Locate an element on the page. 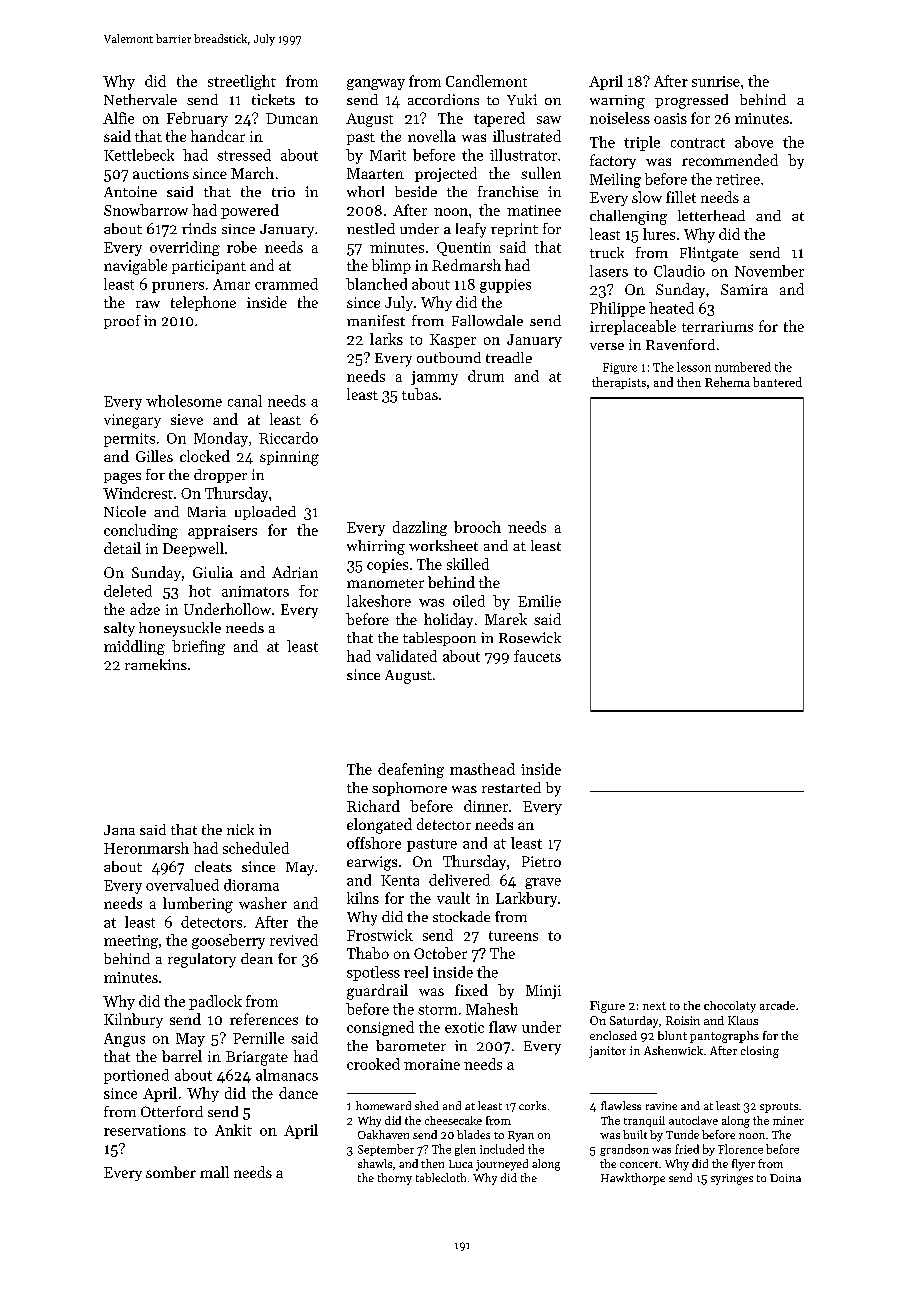 The width and height of the page is (908, 1316). Flintgate is located at coordinates (709, 254).
